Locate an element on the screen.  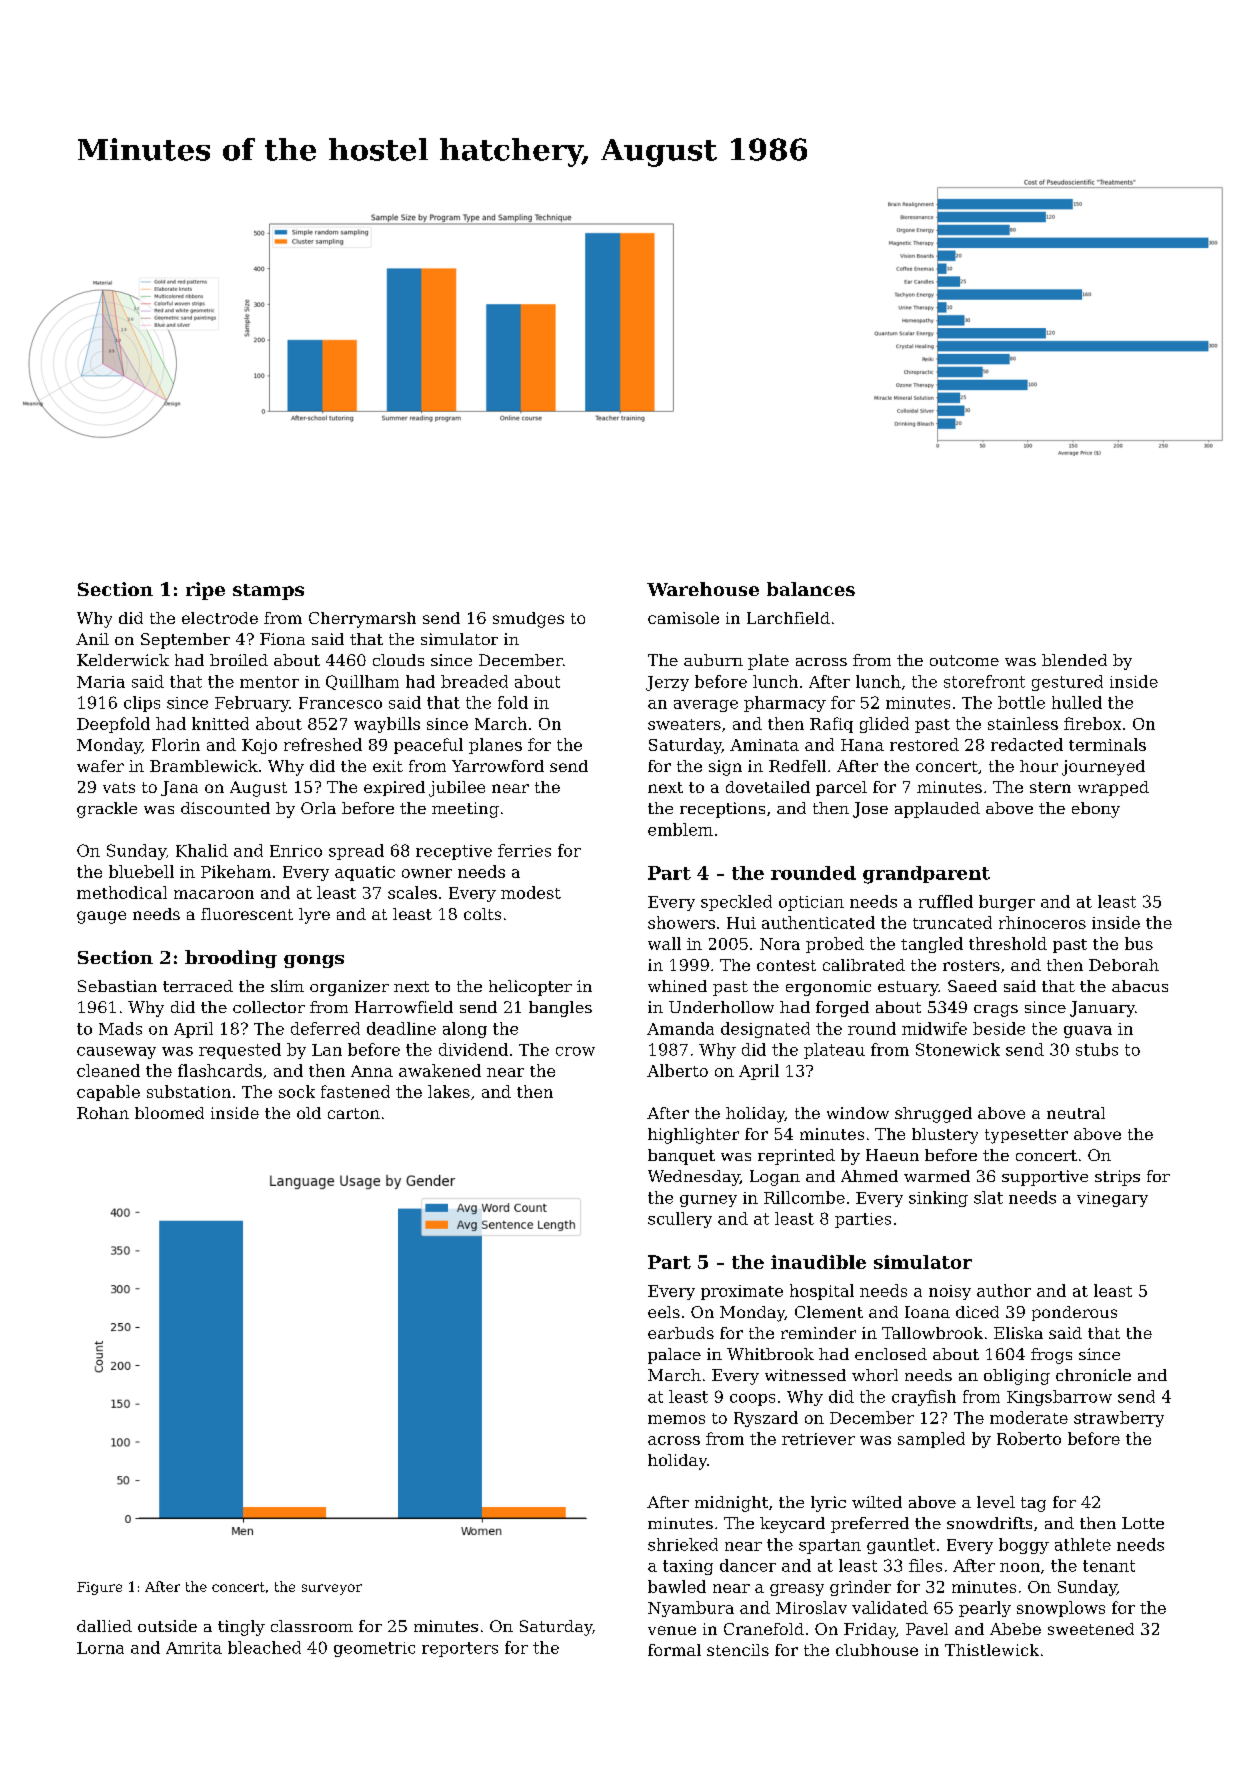
receptions is located at coordinates (722, 810).
